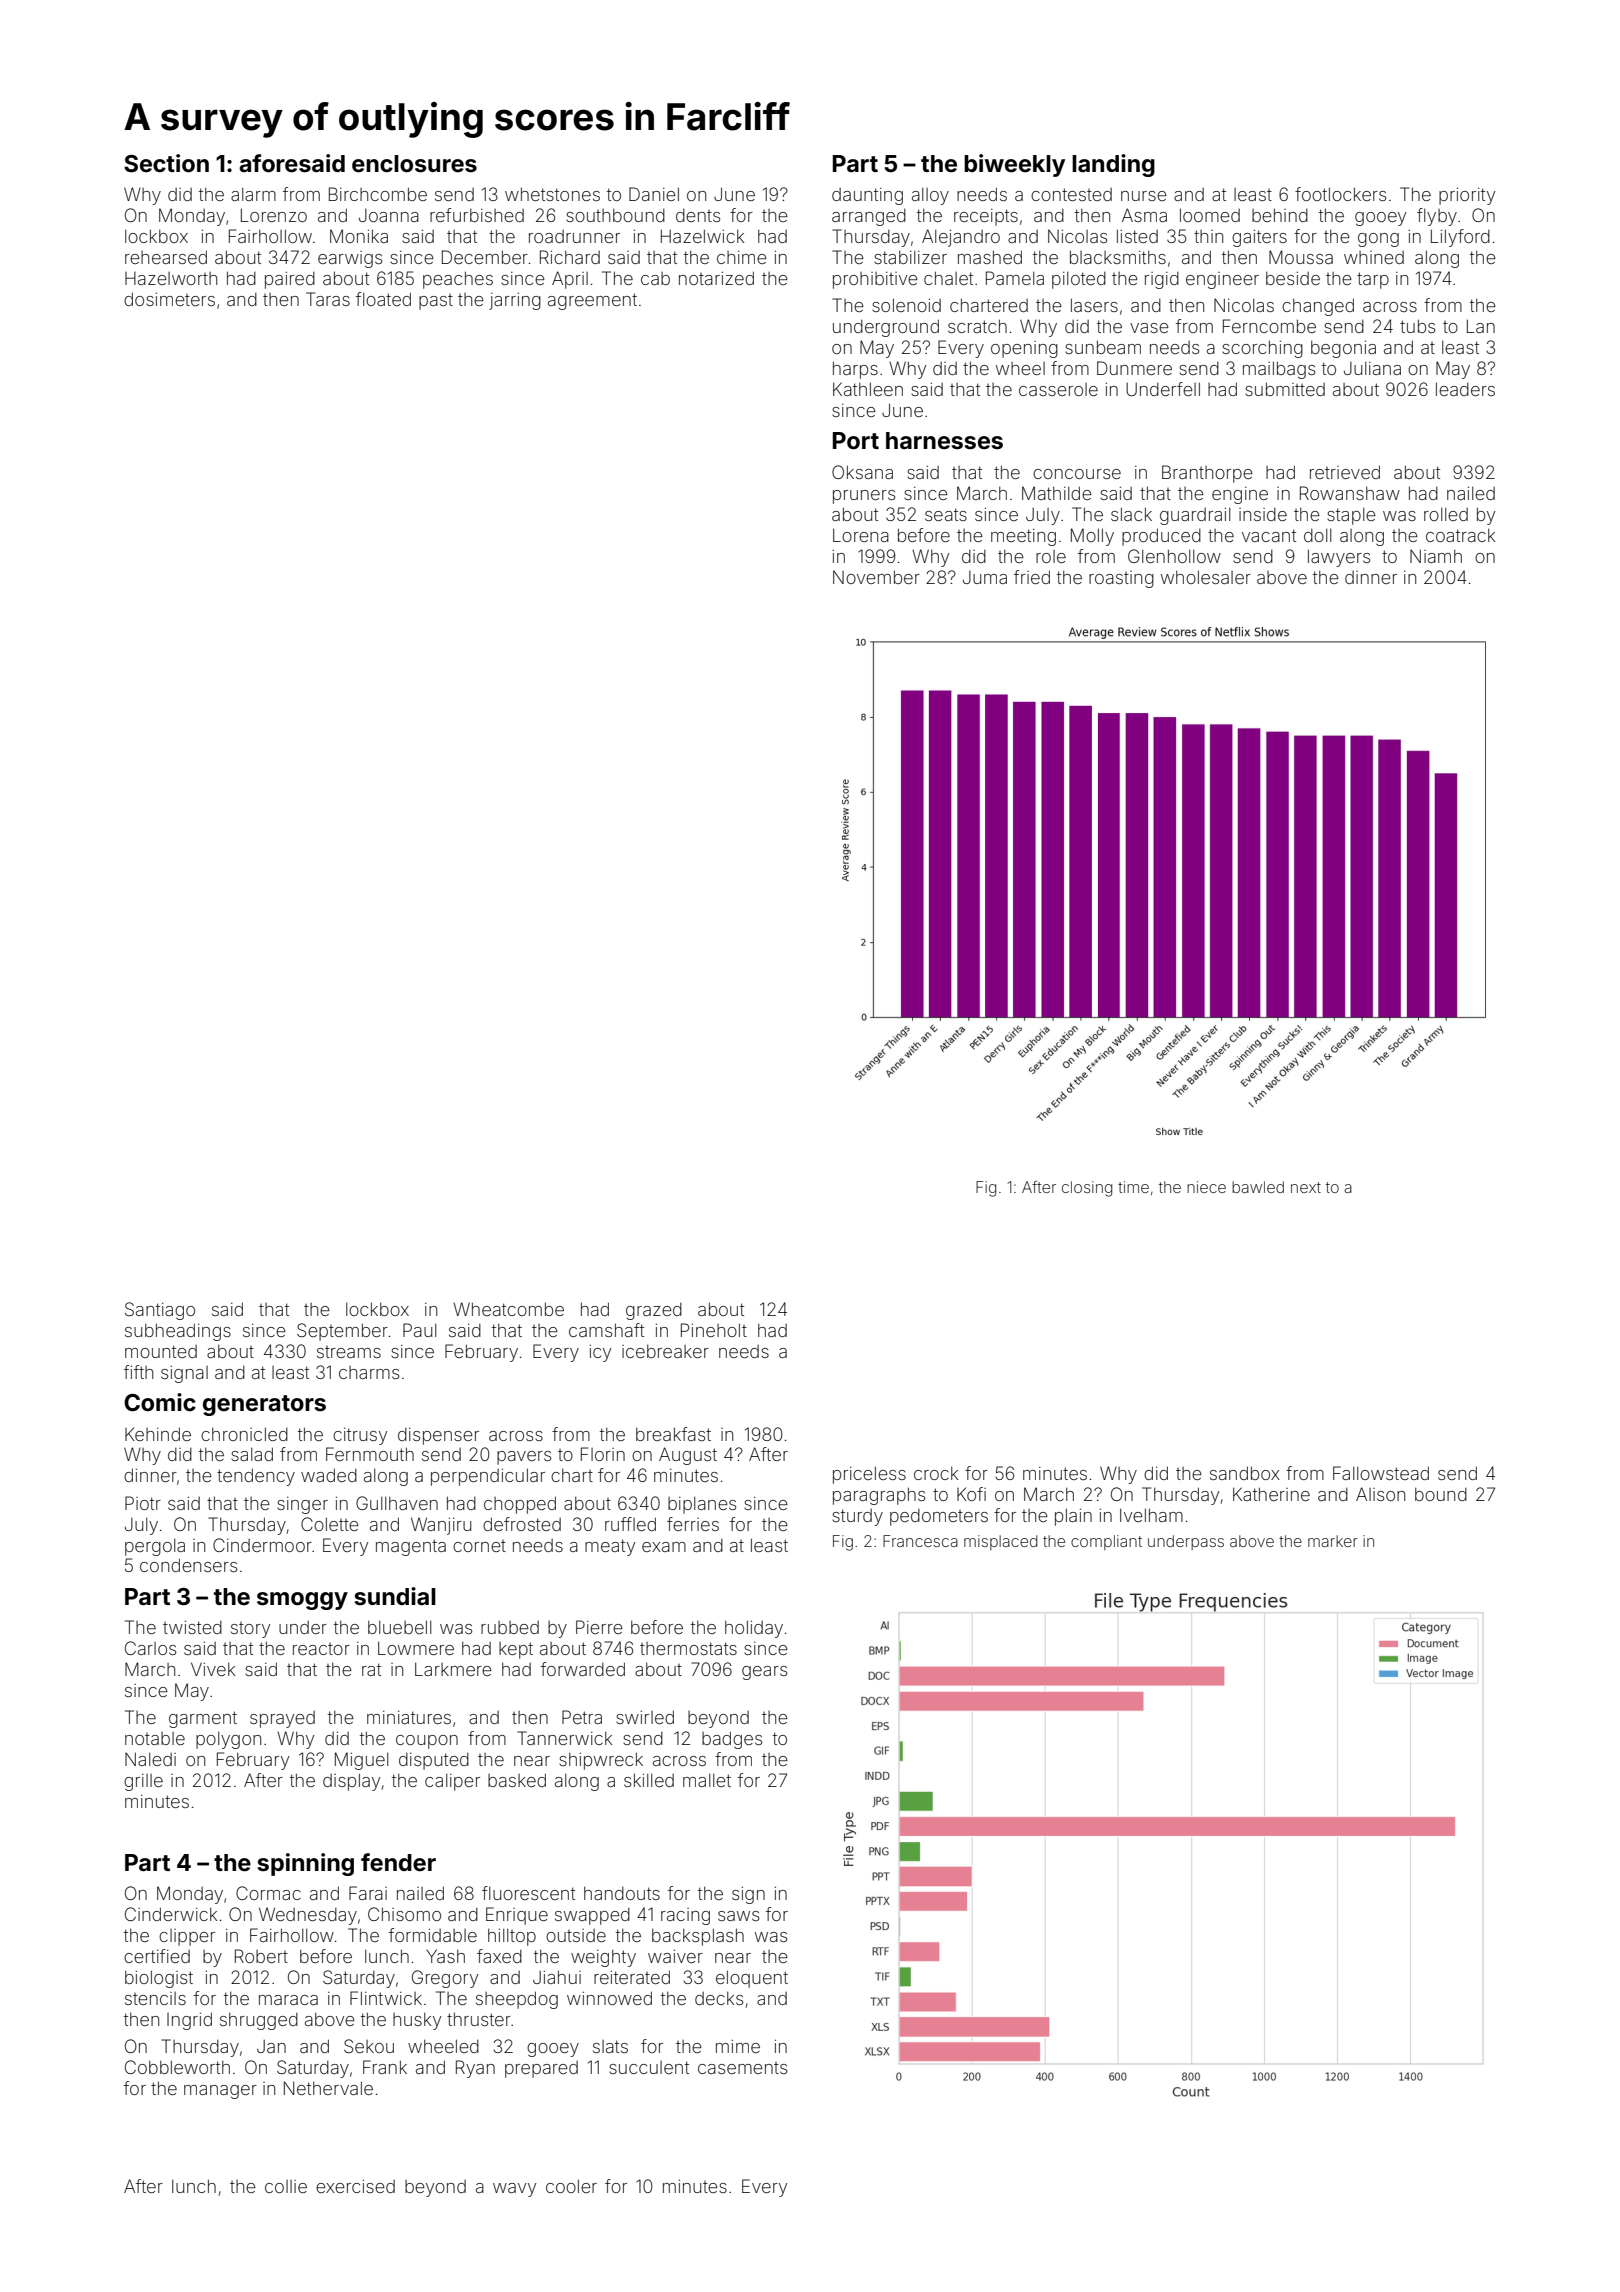 Image resolution: width=1620 pixels, height=2292 pixels. Describe the element at coordinates (178, 1332) in the page. I see `subheadings` at that location.
